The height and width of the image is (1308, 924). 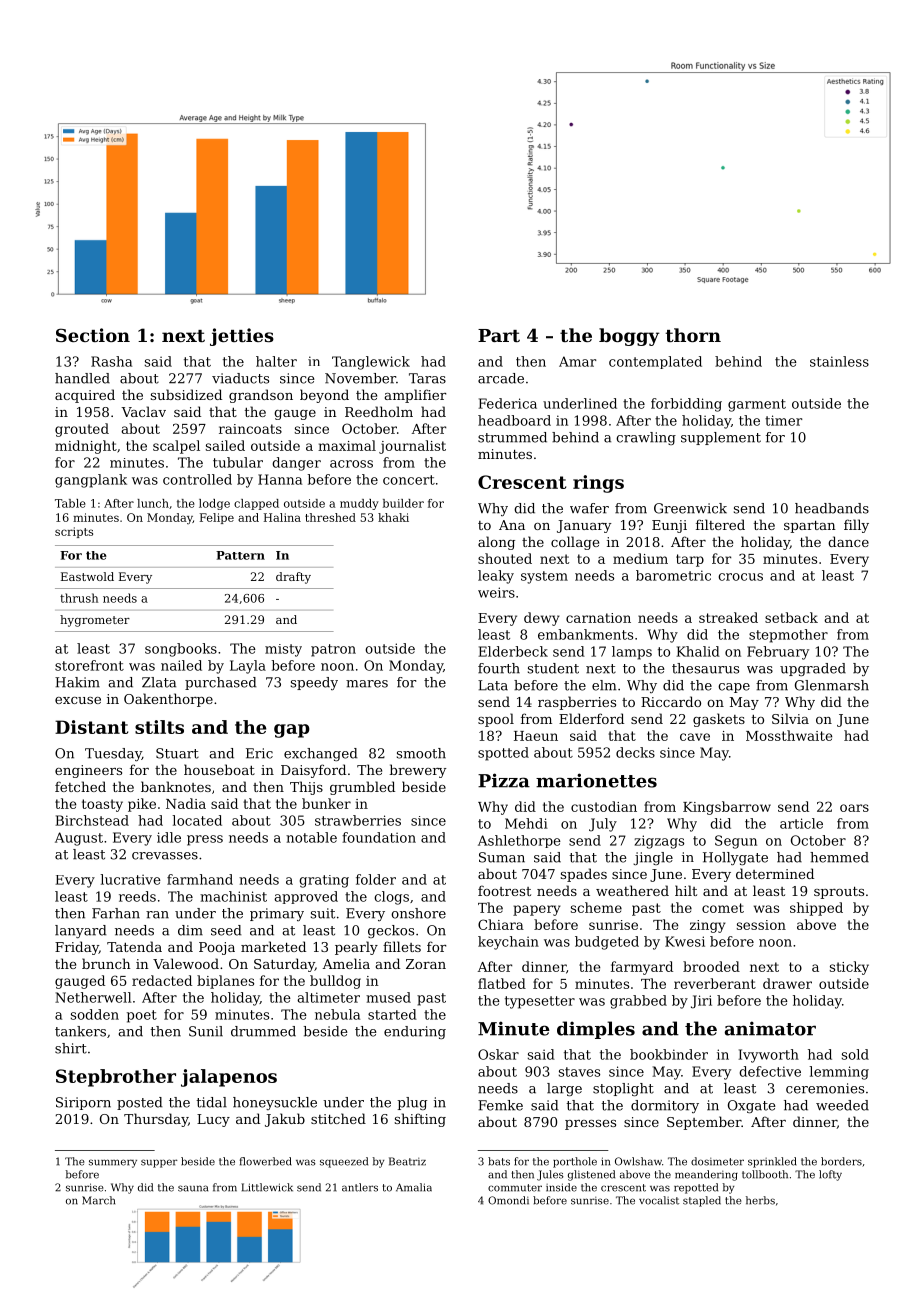 What do you see at coordinates (162, 980) in the image?
I see `redacted` at bounding box center [162, 980].
